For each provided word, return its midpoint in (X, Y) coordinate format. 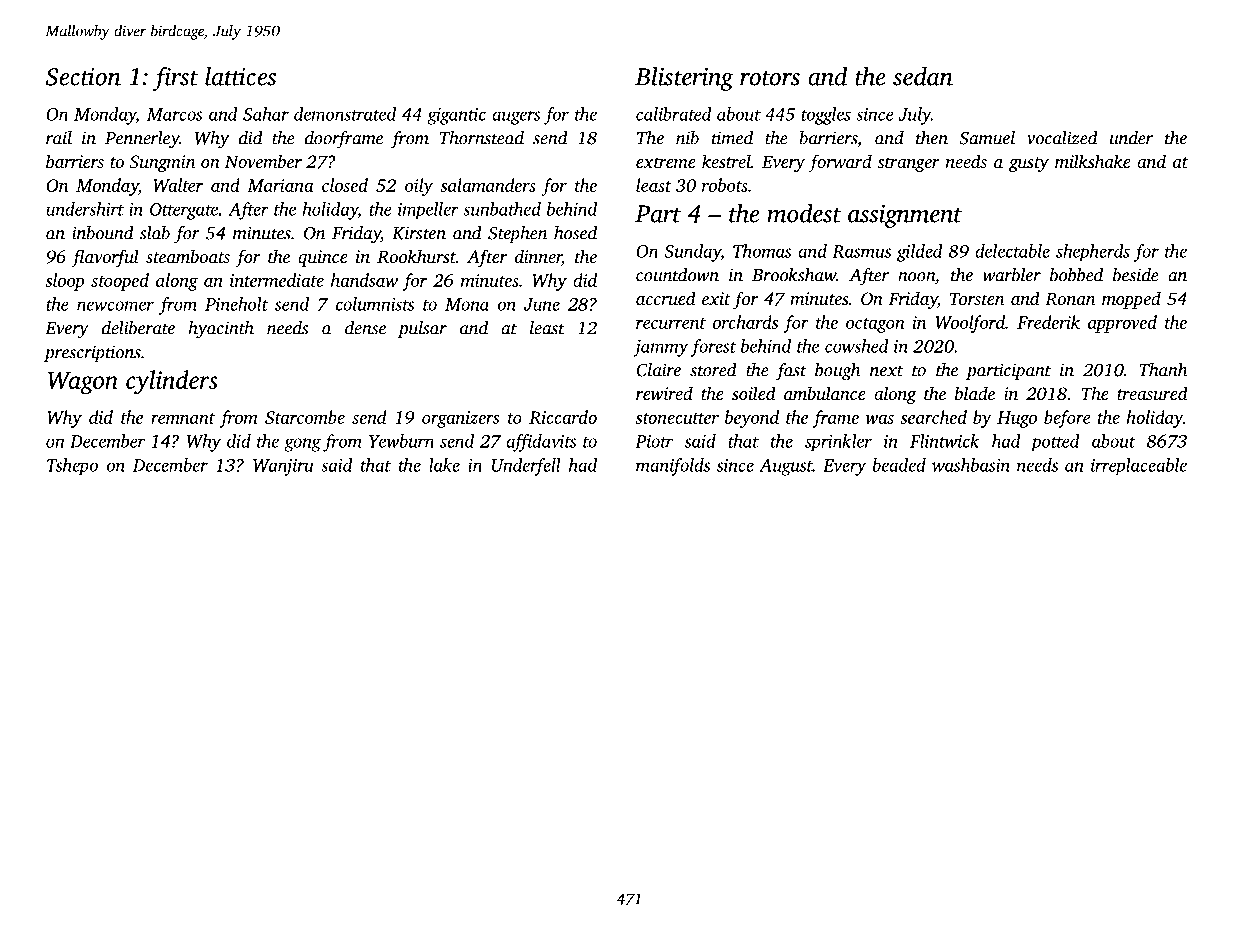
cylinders (172, 382)
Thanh (1163, 370)
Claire (658, 370)
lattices (240, 76)
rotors (770, 78)
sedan (923, 76)
